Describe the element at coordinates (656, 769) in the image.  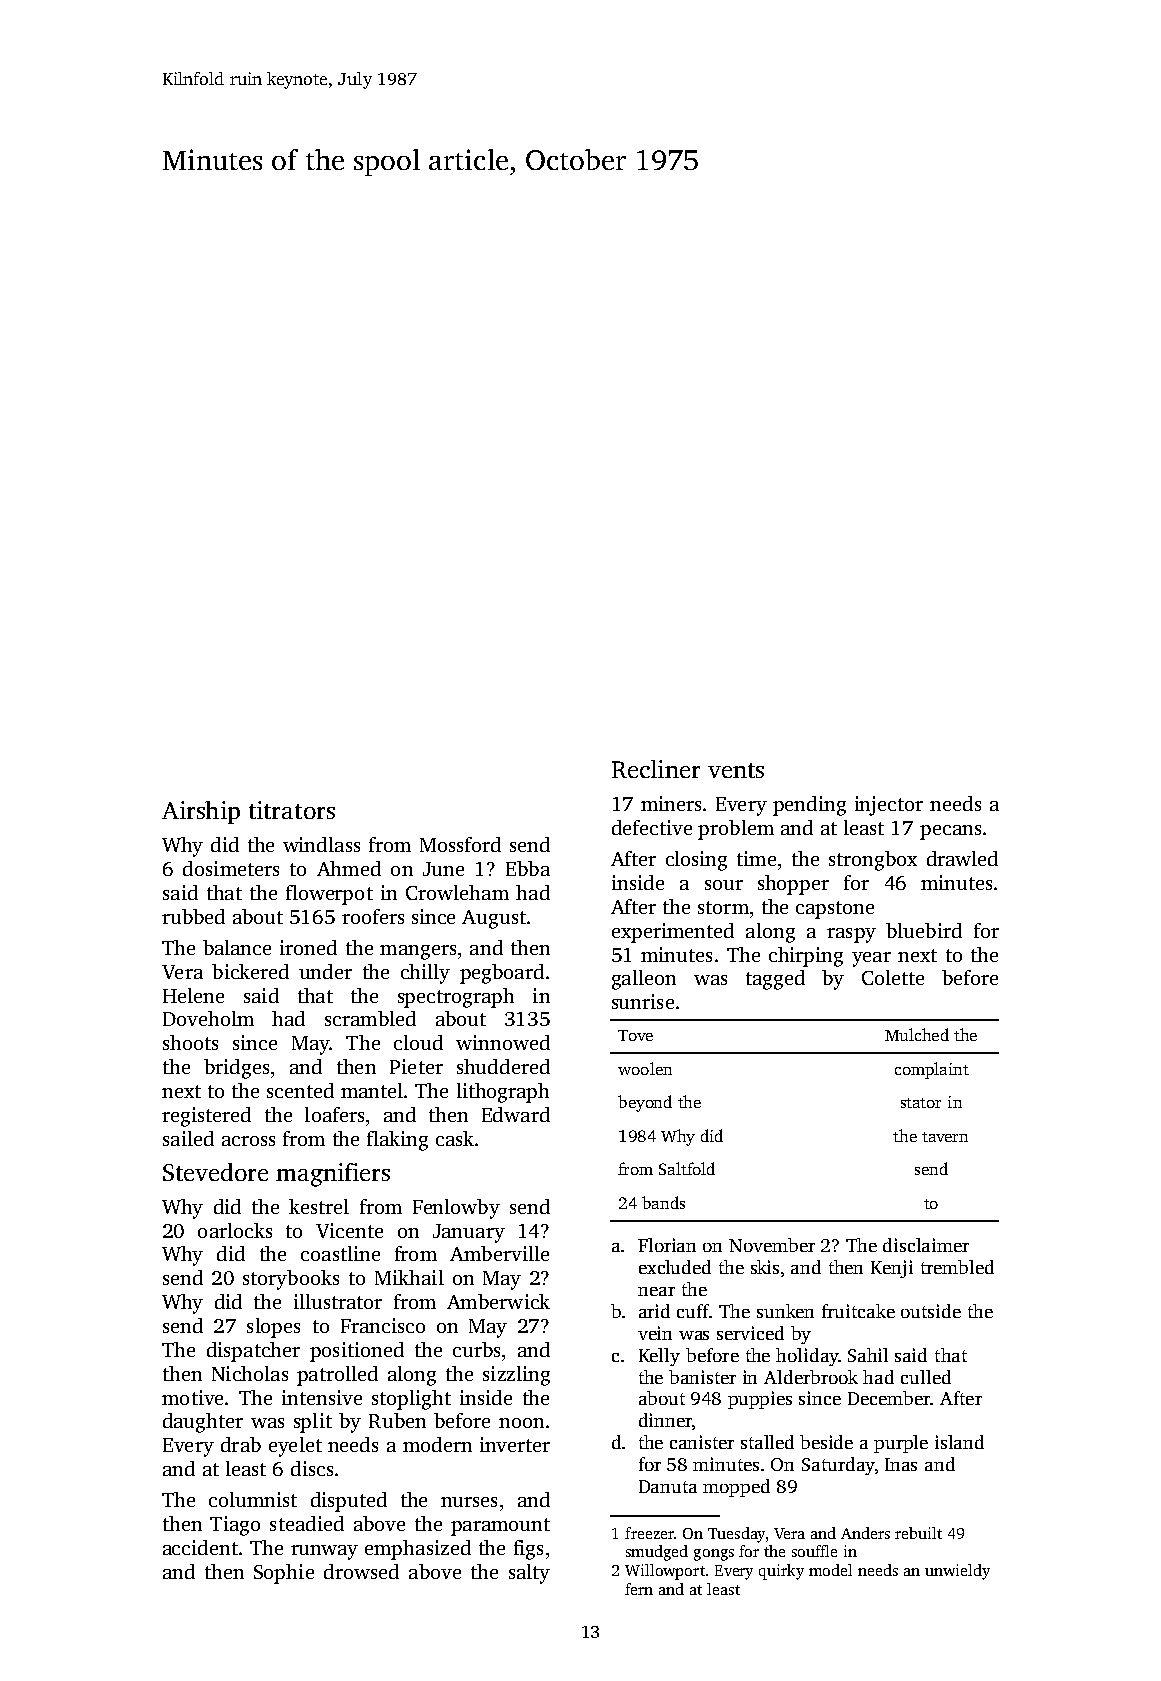
I see `Recliner` at that location.
